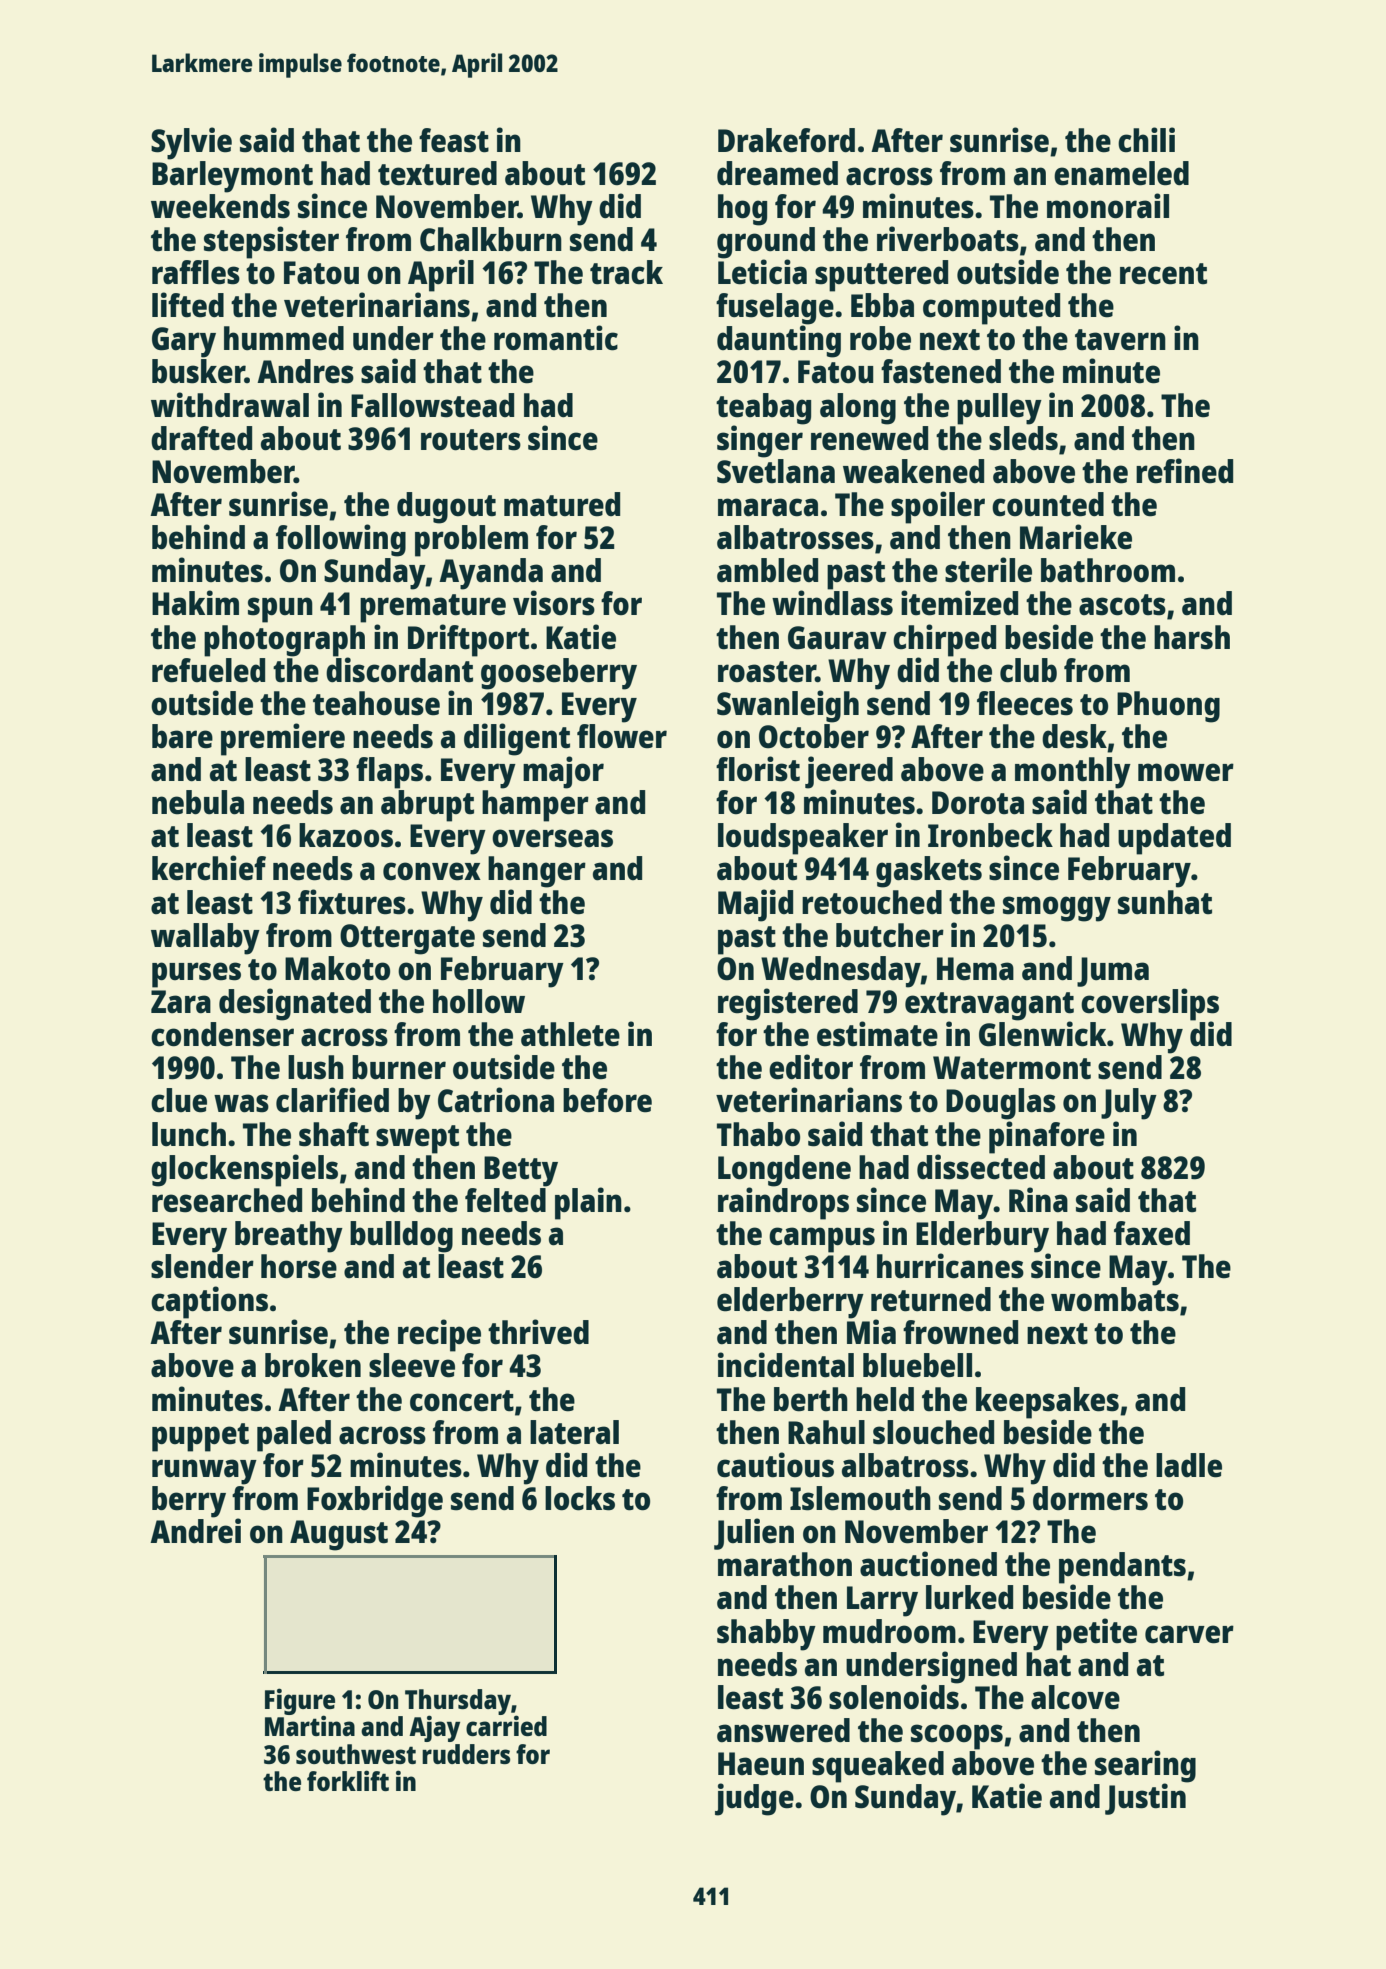 This document has width=1386, height=1969. What do you see at coordinates (574, 1432) in the document?
I see `lateral` at bounding box center [574, 1432].
